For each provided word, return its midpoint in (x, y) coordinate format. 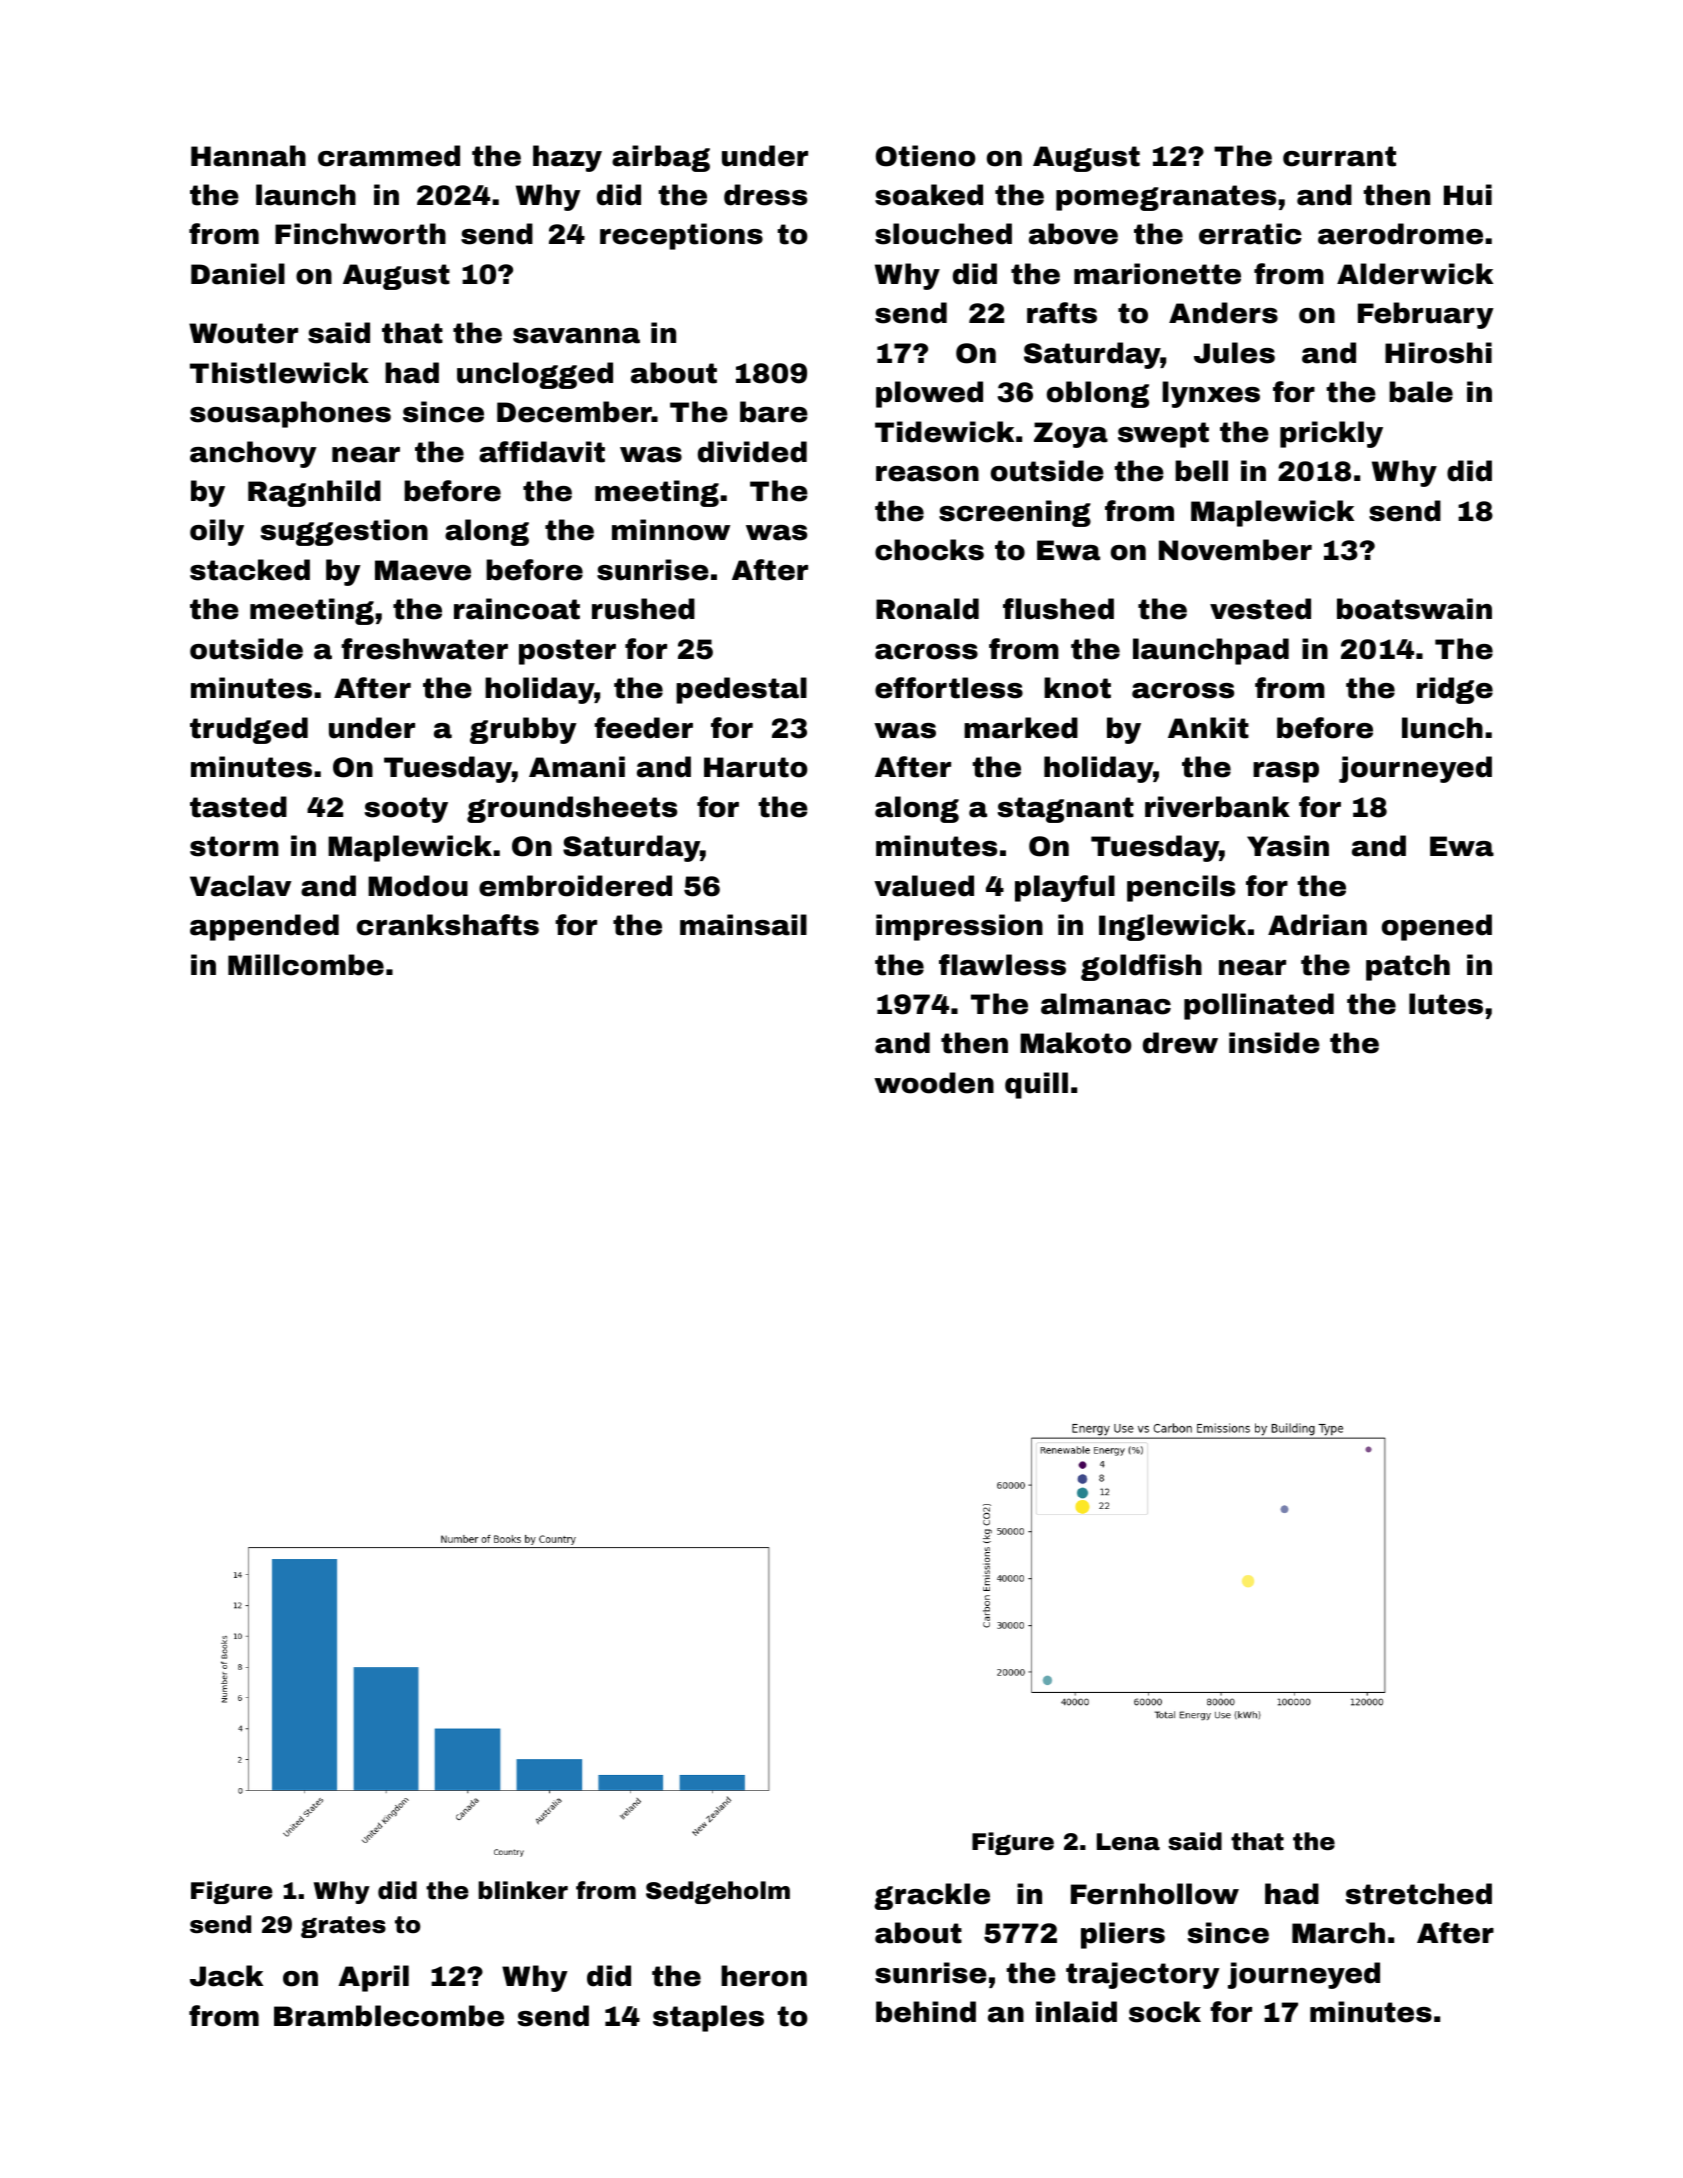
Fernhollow (1155, 1894)
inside (1274, 1043)
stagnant (1066, 810)
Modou (418, 886)
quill (1036, 1085)
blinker (523, 1890)
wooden (934, 1083)
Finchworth (360, 234)
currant (1339, 156)
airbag (661, 158)
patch (1408, 967)
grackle (932, 1896)
